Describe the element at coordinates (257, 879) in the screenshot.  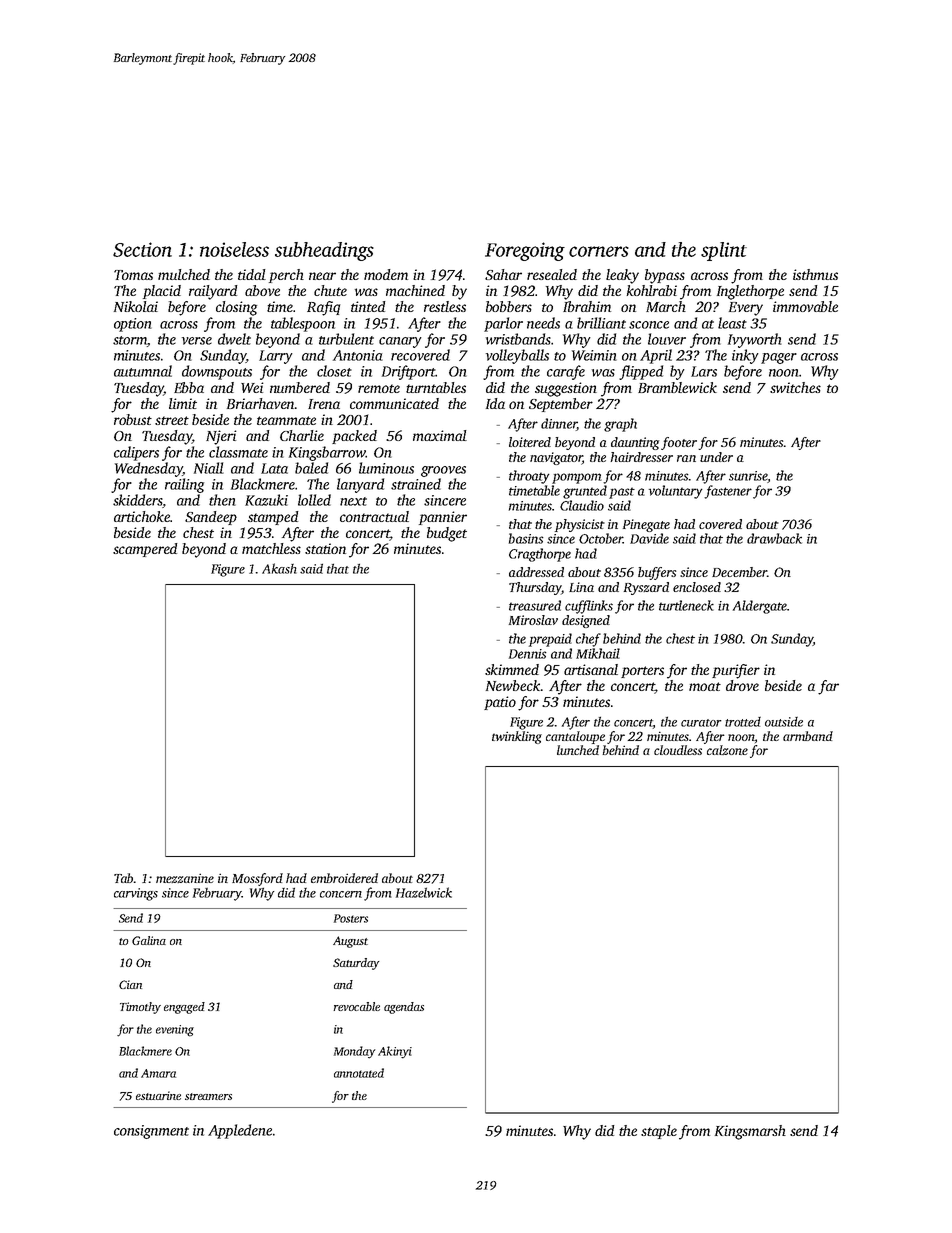
I see `Mossford` at that location.
